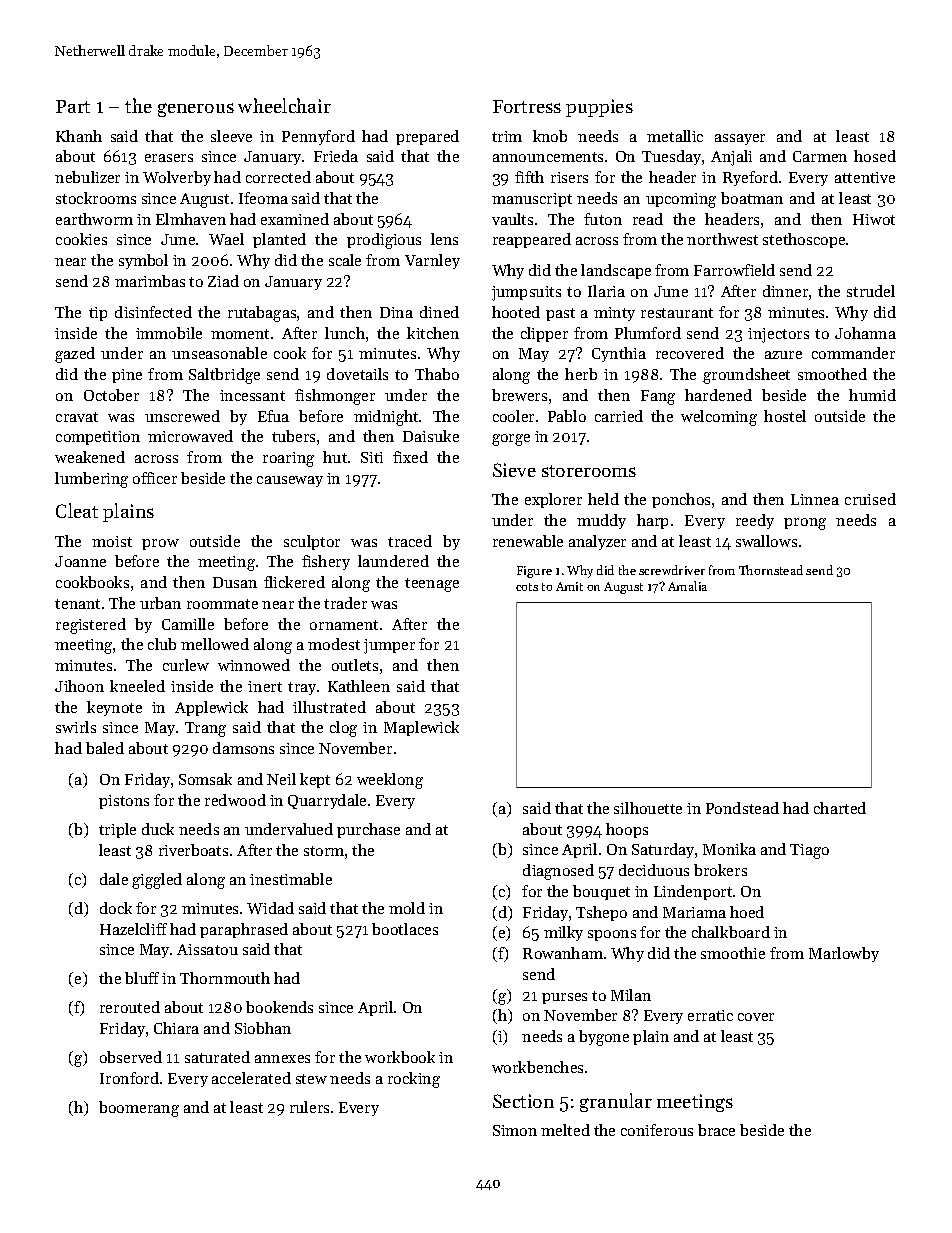 The height and width of the page is (1233, 952). Describe the element at coordinates (205, 729) in the page. I see `Trang` at that location.
